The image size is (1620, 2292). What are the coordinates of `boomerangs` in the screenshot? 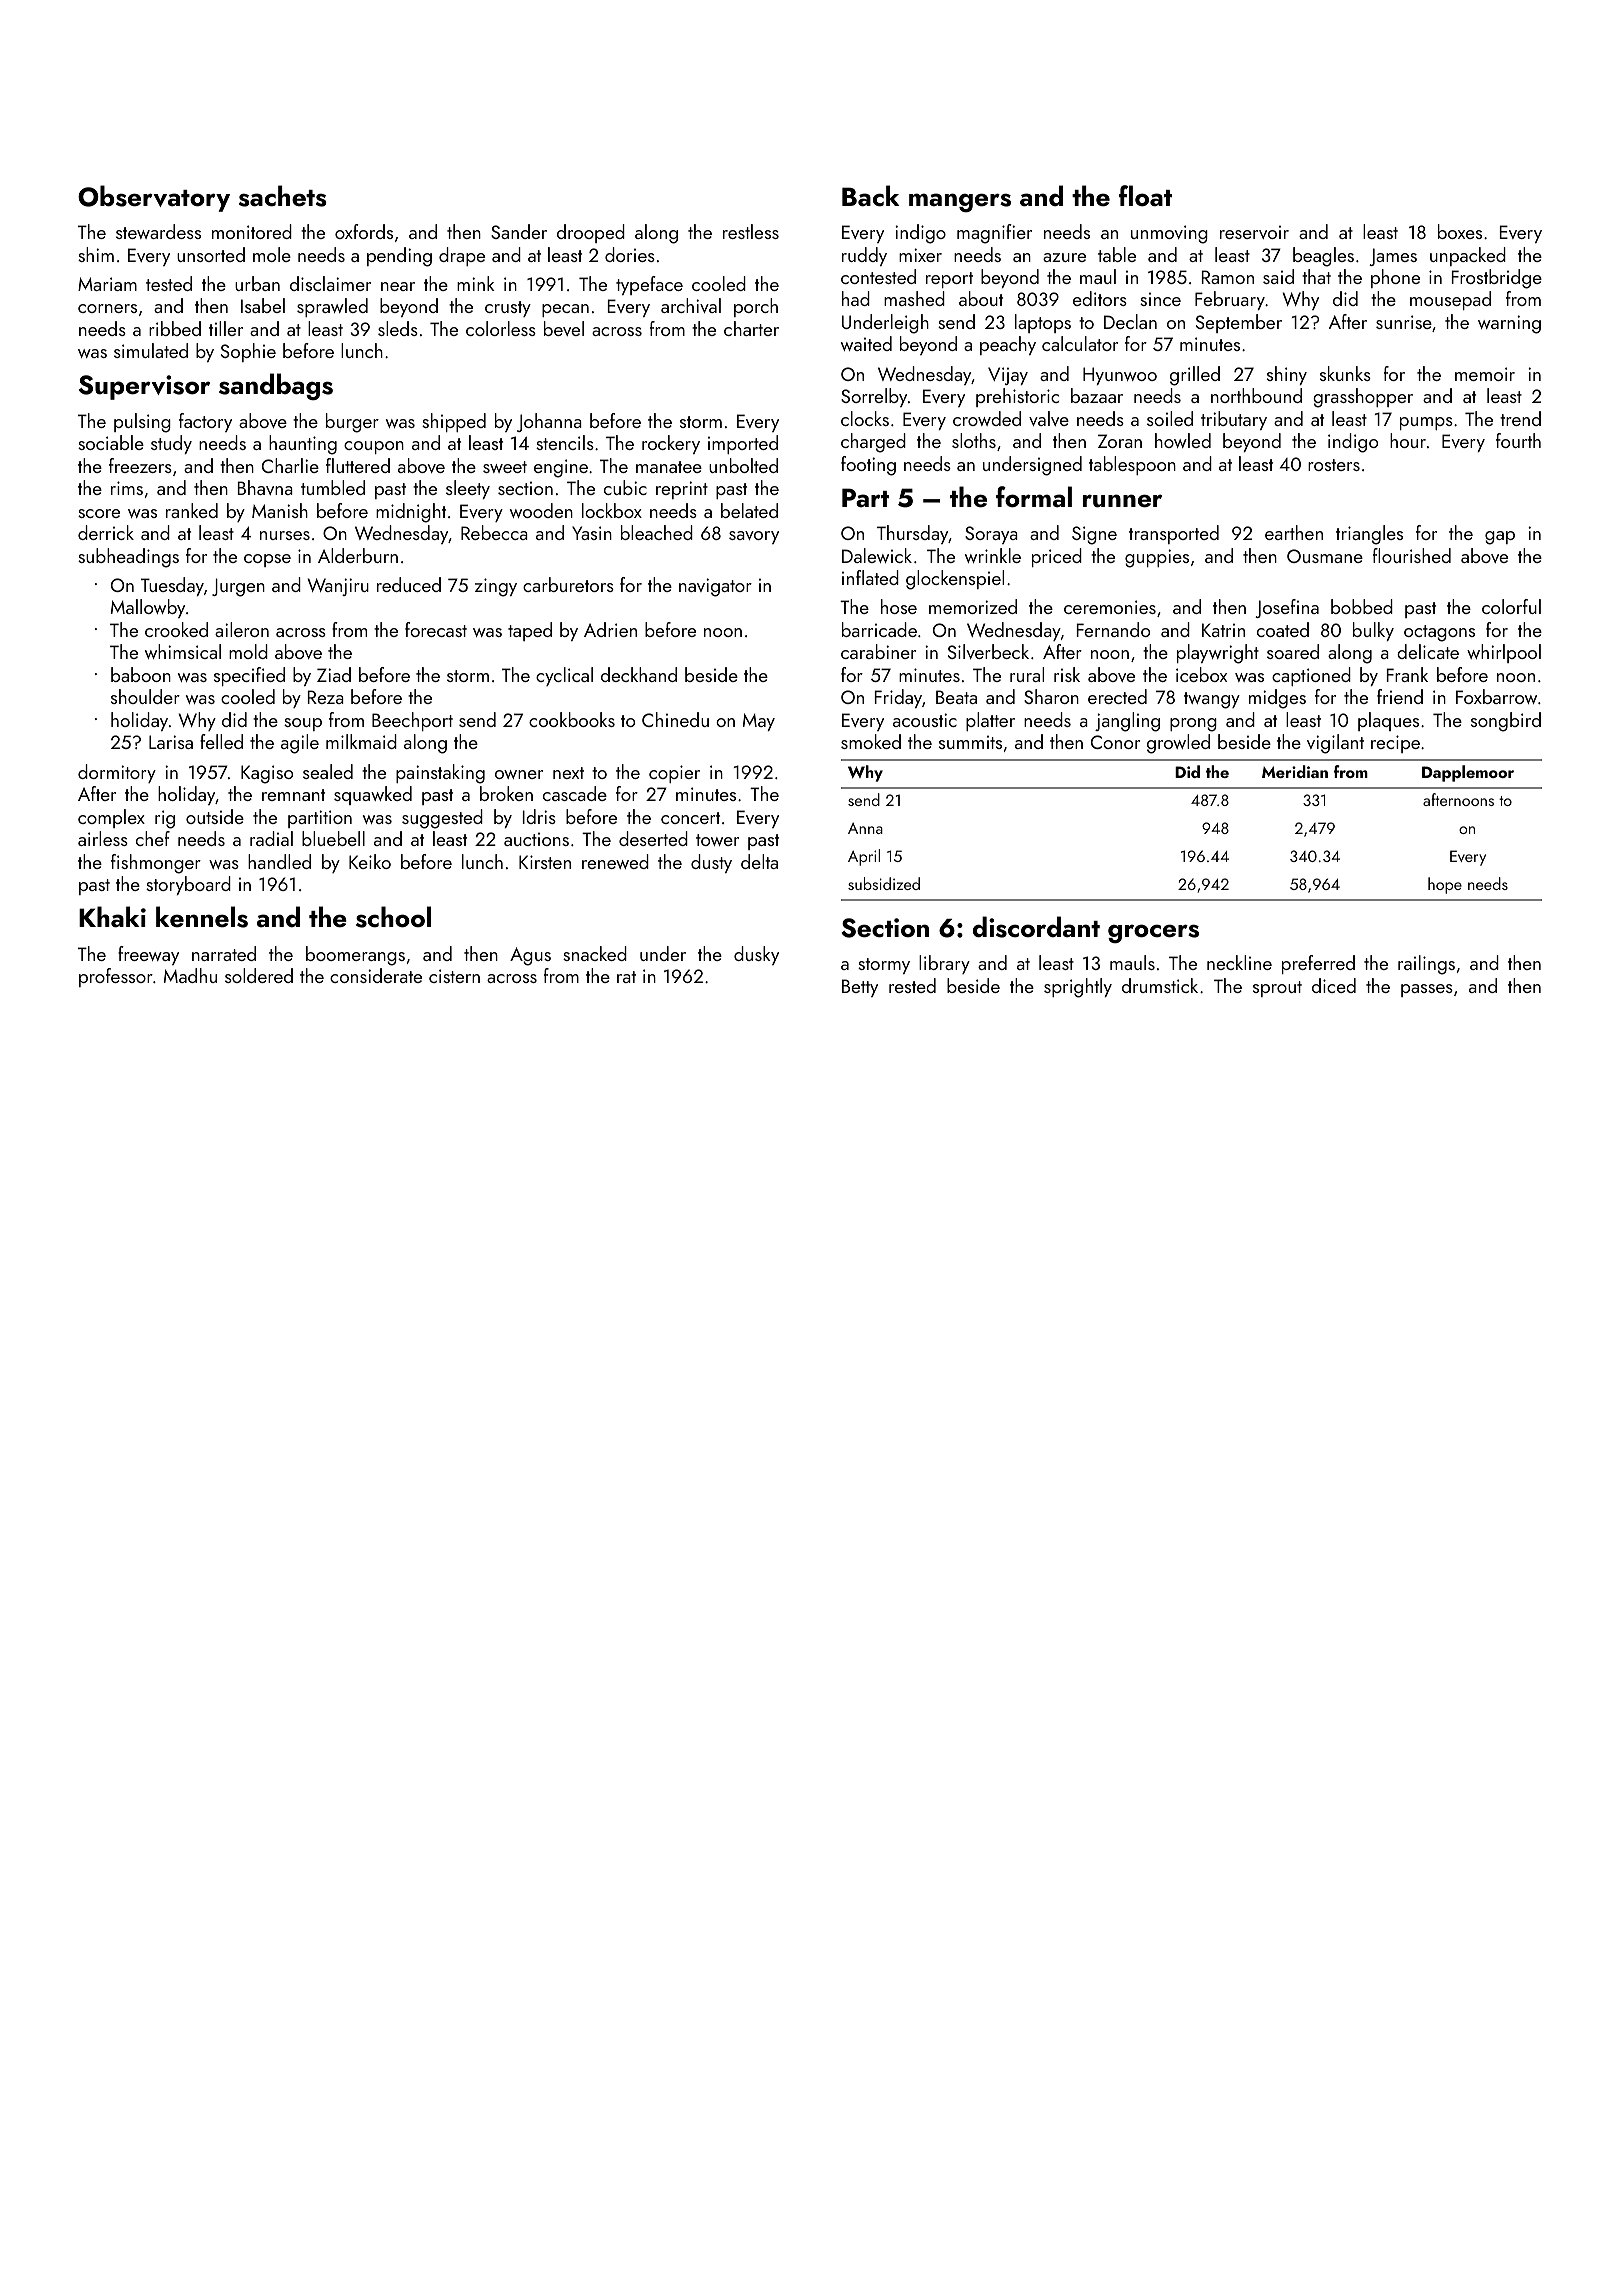 It's located at (355, 956).
